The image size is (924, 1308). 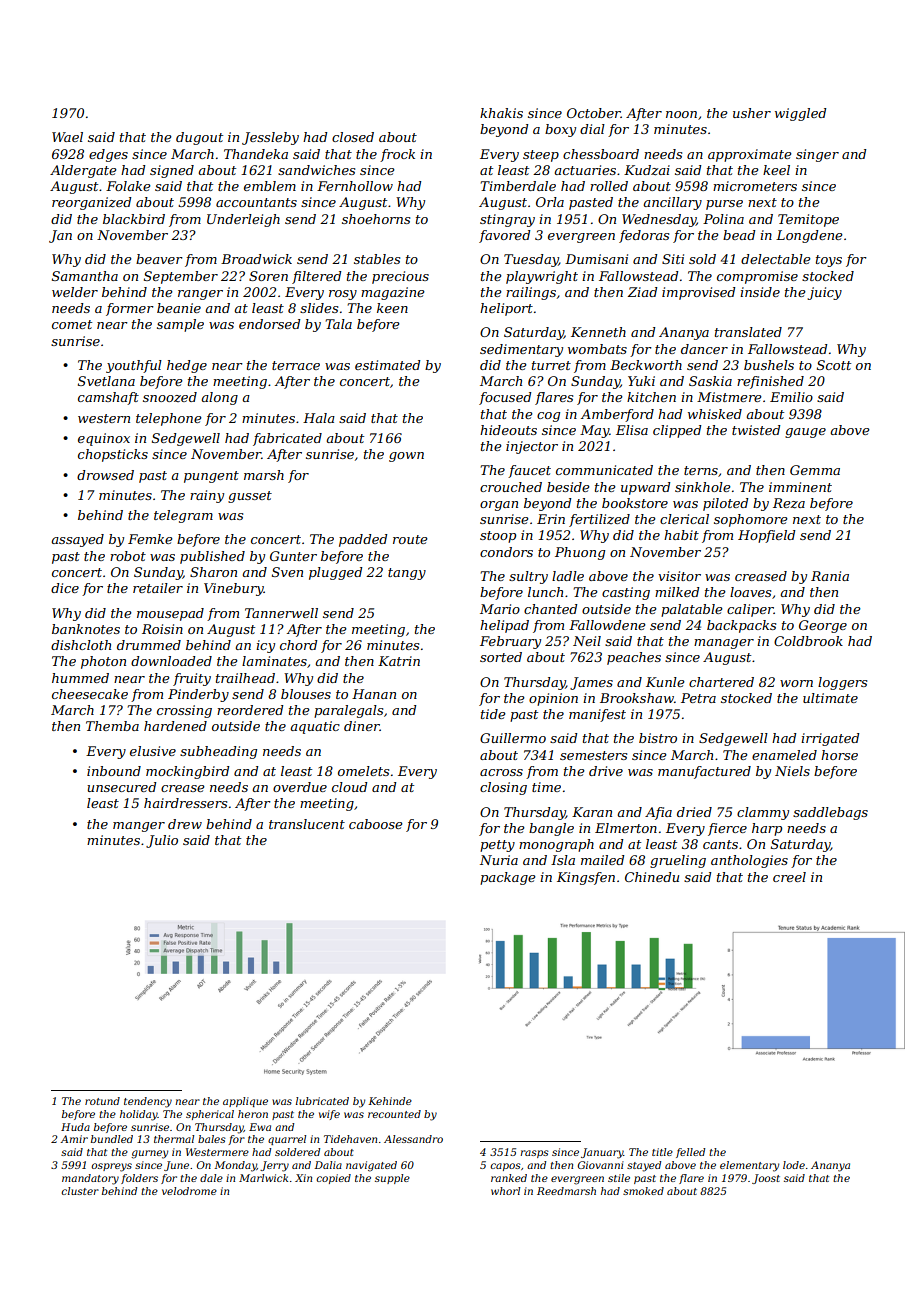 What do you see at coordinates (245, 1102) in the document?
I see `applique` at bounding box center [245, 1102].
